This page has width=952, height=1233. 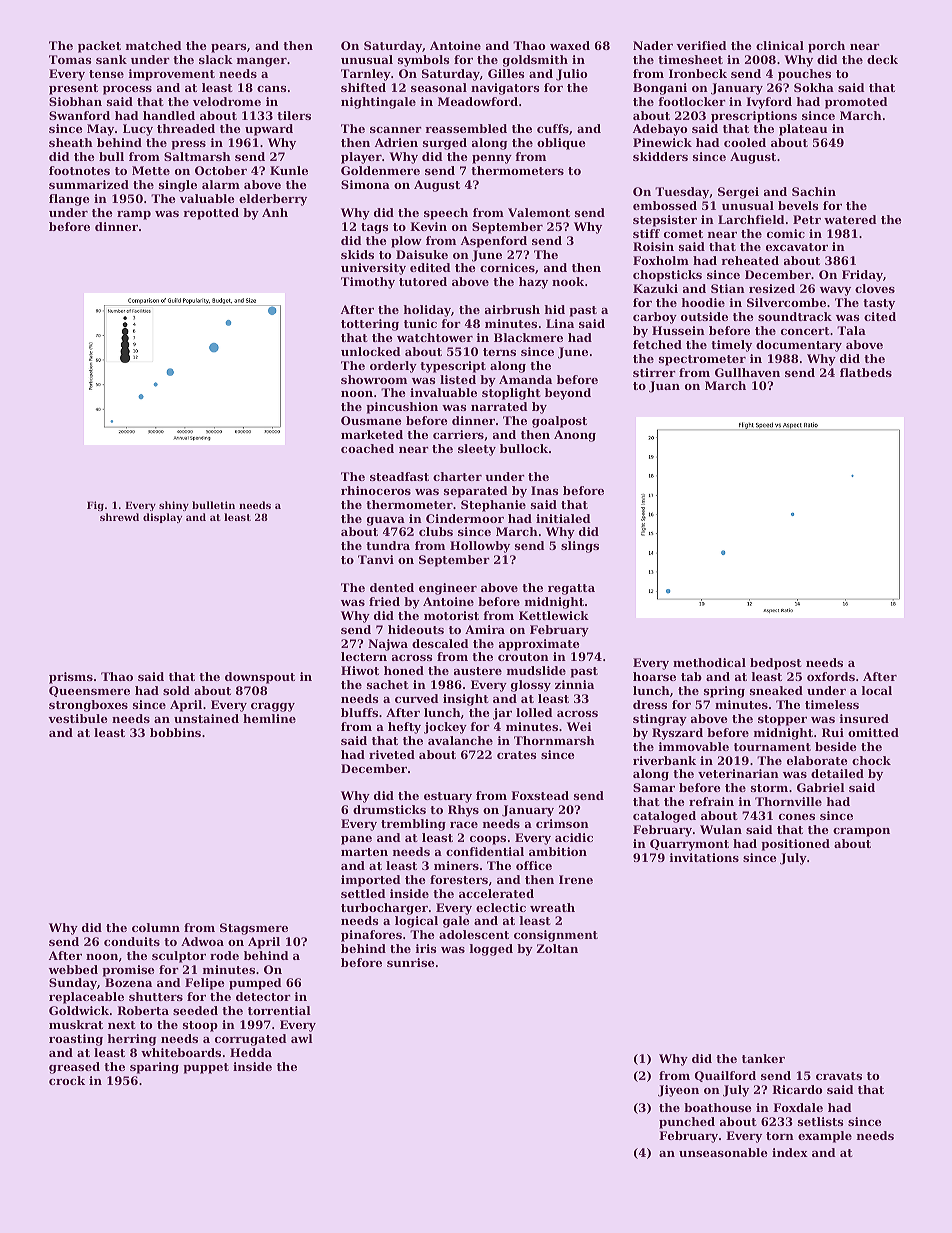 What do you see at coordinates (376, 559) in the page?
I see `Tanvi` at bounding box center [376, 559].
